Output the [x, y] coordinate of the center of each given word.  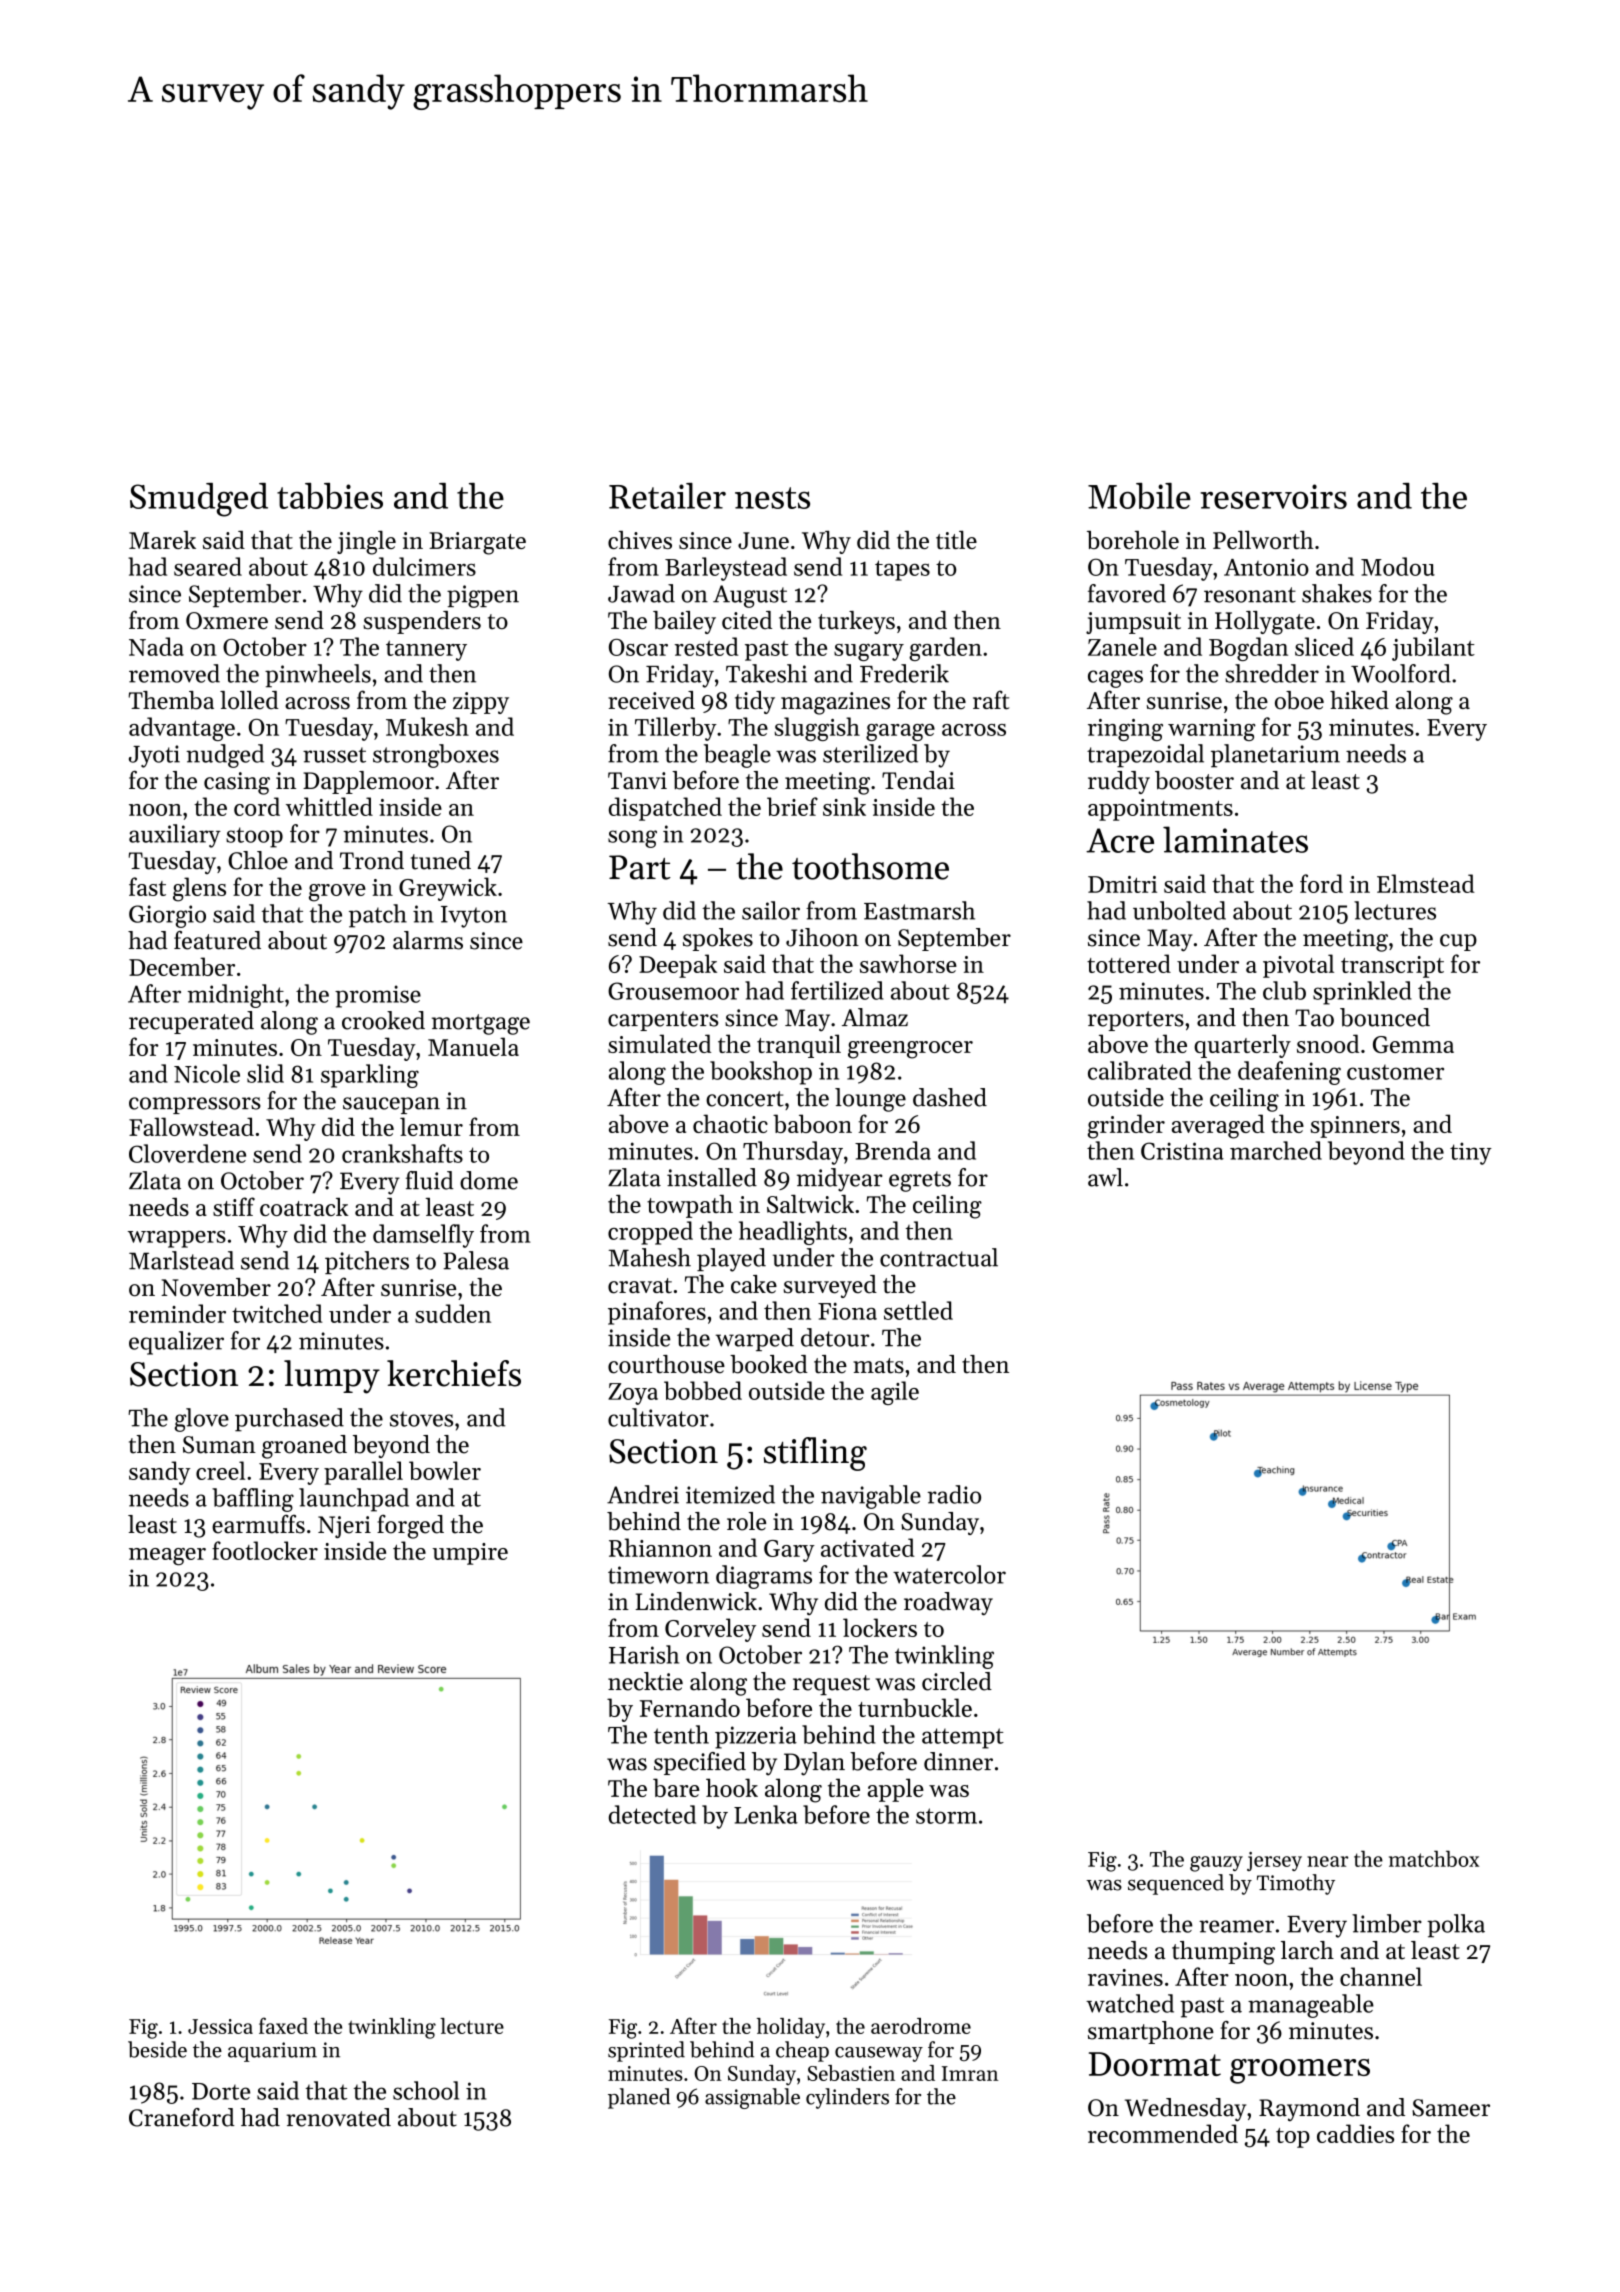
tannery [426, 650]
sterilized [870, 753]
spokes [718, 939]
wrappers [177, 1239]
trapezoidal [1145, 756]
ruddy [1119, 782]
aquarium [272, 2052]
